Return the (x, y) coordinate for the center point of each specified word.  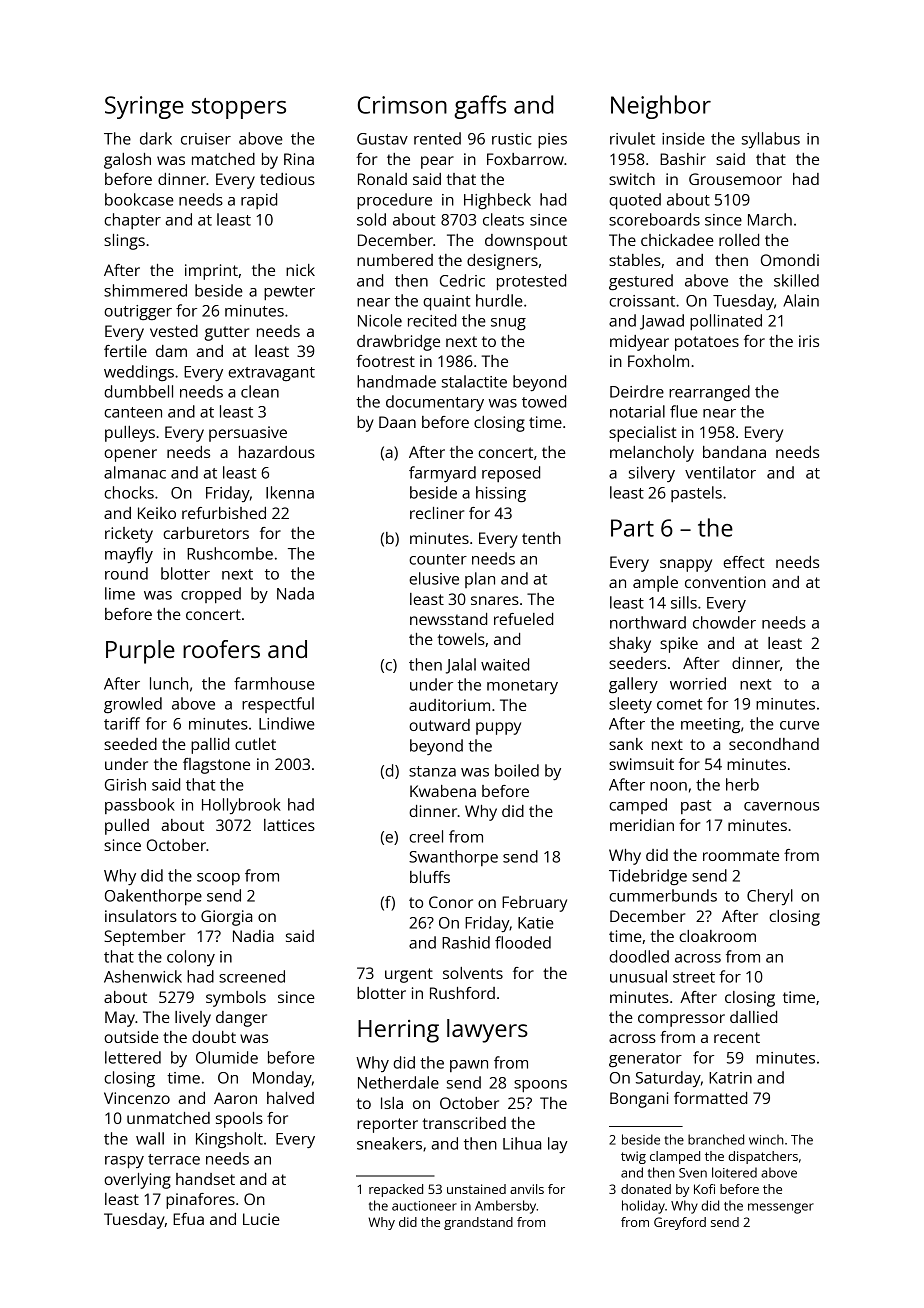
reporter (387, 1125)
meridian (642, 825)
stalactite (474, 381)
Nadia (253, 936)
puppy (498, 728)
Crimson (402, 105)
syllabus (771, 140)
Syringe (144, 107)
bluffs (430, 877)
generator (645, 1060)
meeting (710, 725)
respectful (278, 705)
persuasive (248, 434)
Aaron (235, 1098)
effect (744, 562)
